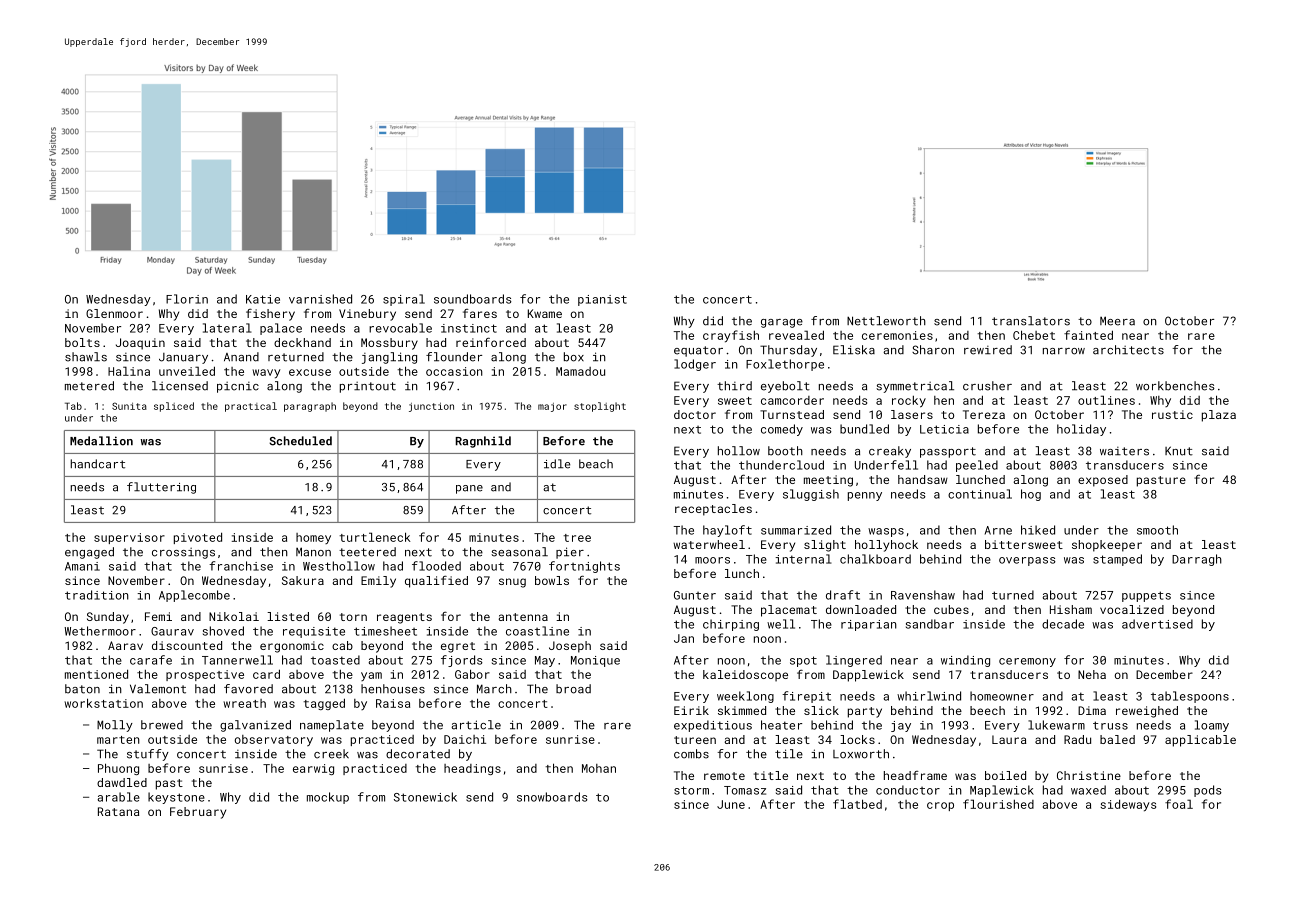 The image size is (1308, 924). I want to click on waiters, so click(1124, 451).
